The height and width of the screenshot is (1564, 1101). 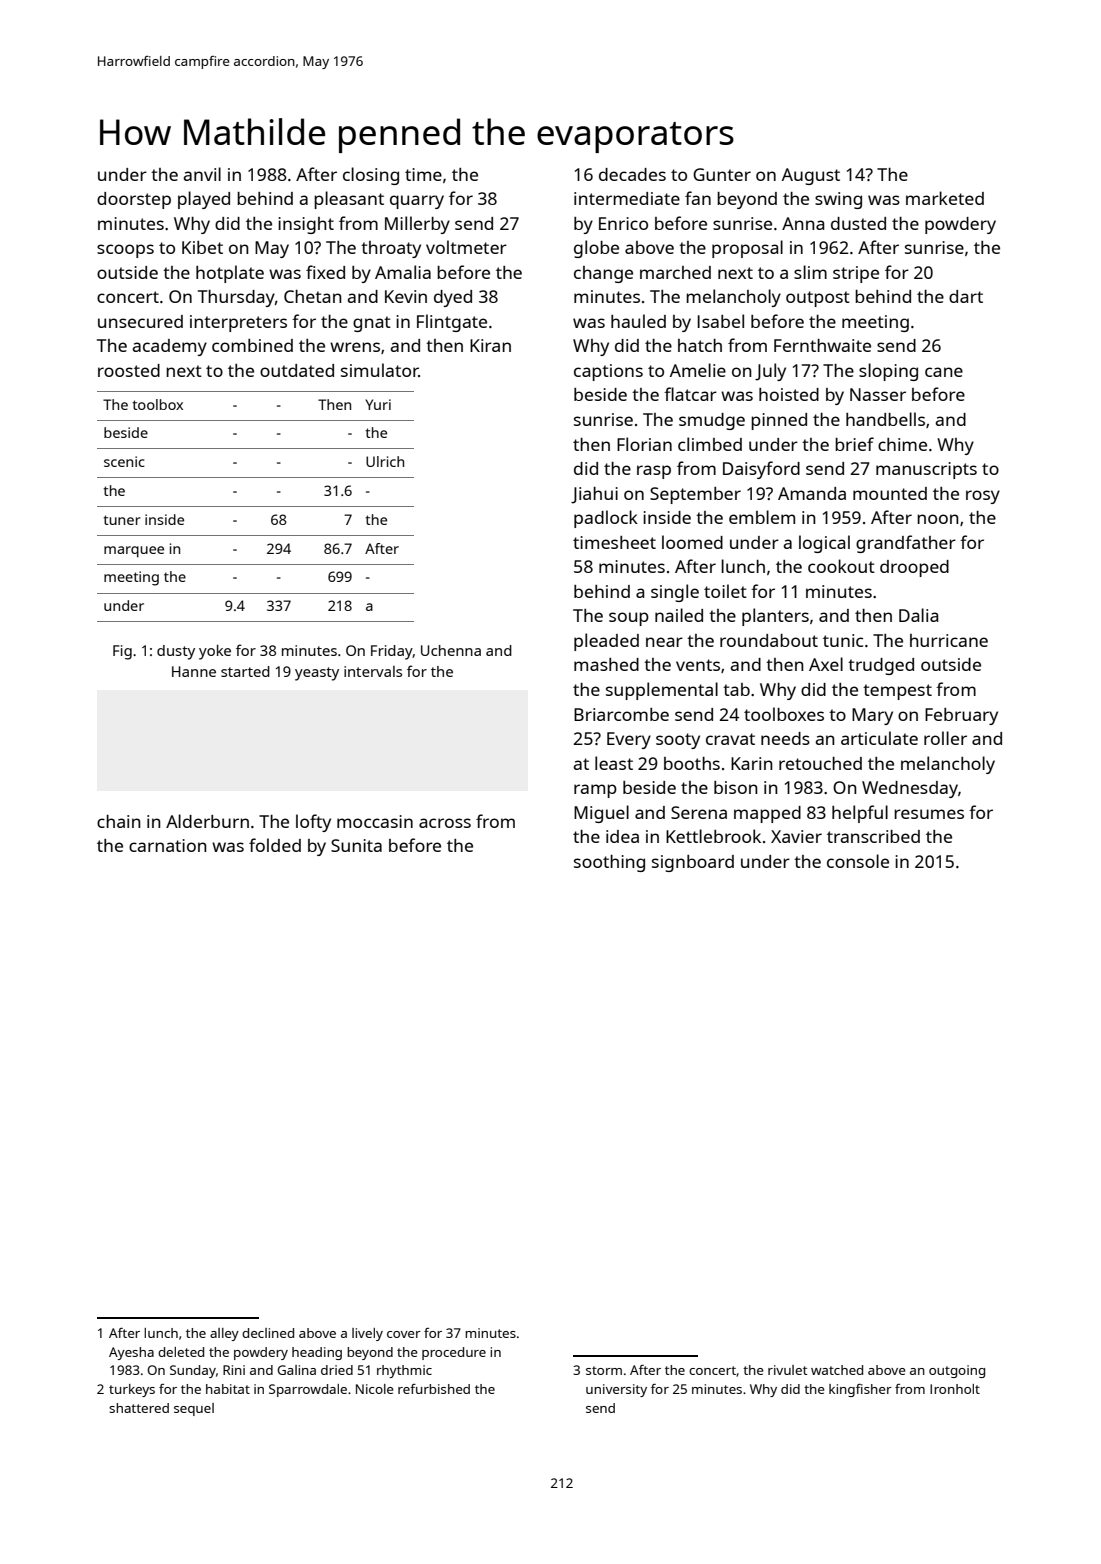 I want to click on sequel, so click(x=194, y=1409).
